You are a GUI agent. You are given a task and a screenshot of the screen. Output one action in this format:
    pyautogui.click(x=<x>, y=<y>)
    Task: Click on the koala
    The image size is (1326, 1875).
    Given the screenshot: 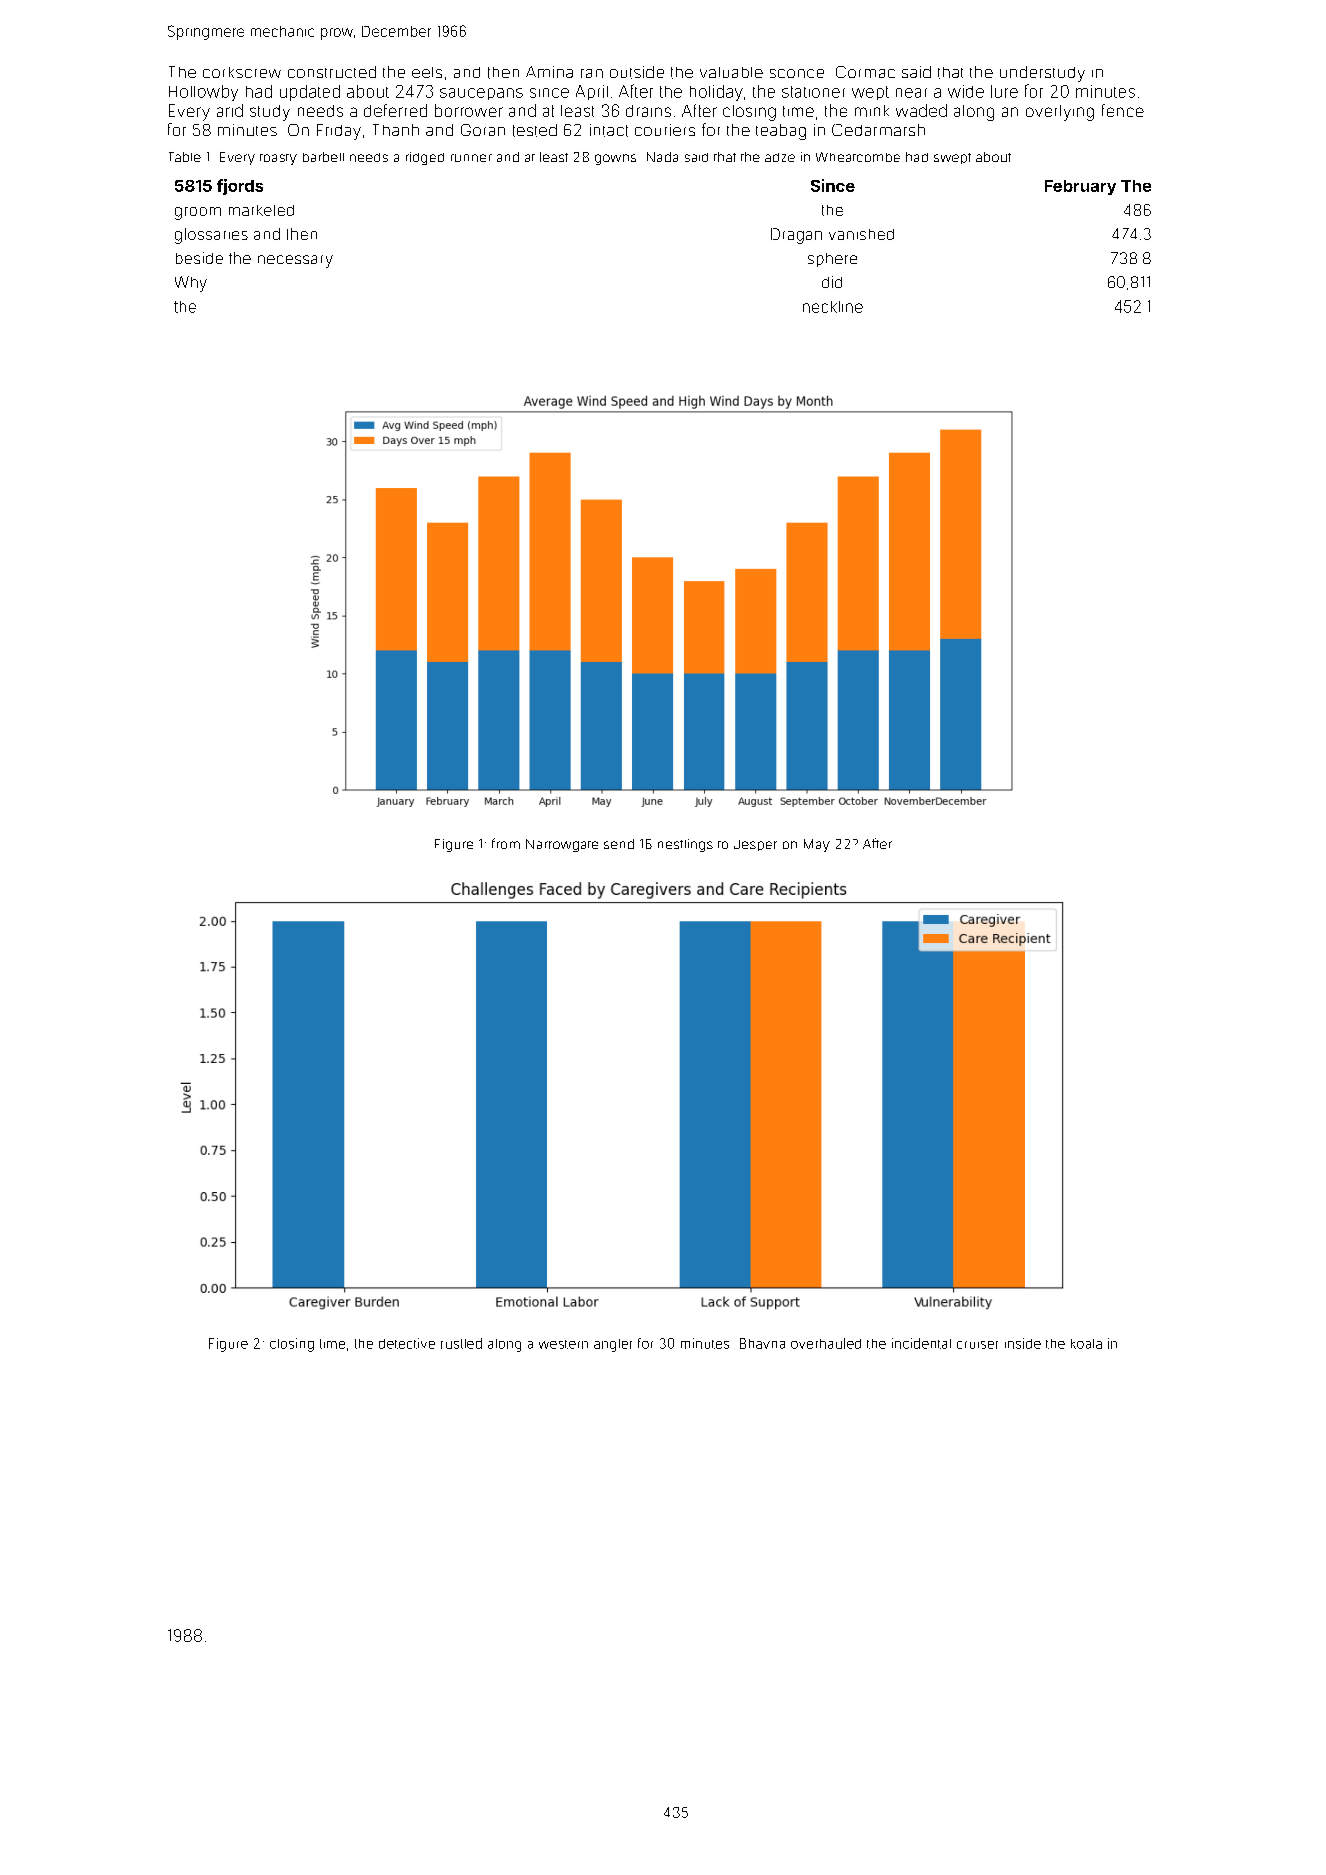 What is the action you would take?
    pyautogui.click(x=1086, y=1344)
